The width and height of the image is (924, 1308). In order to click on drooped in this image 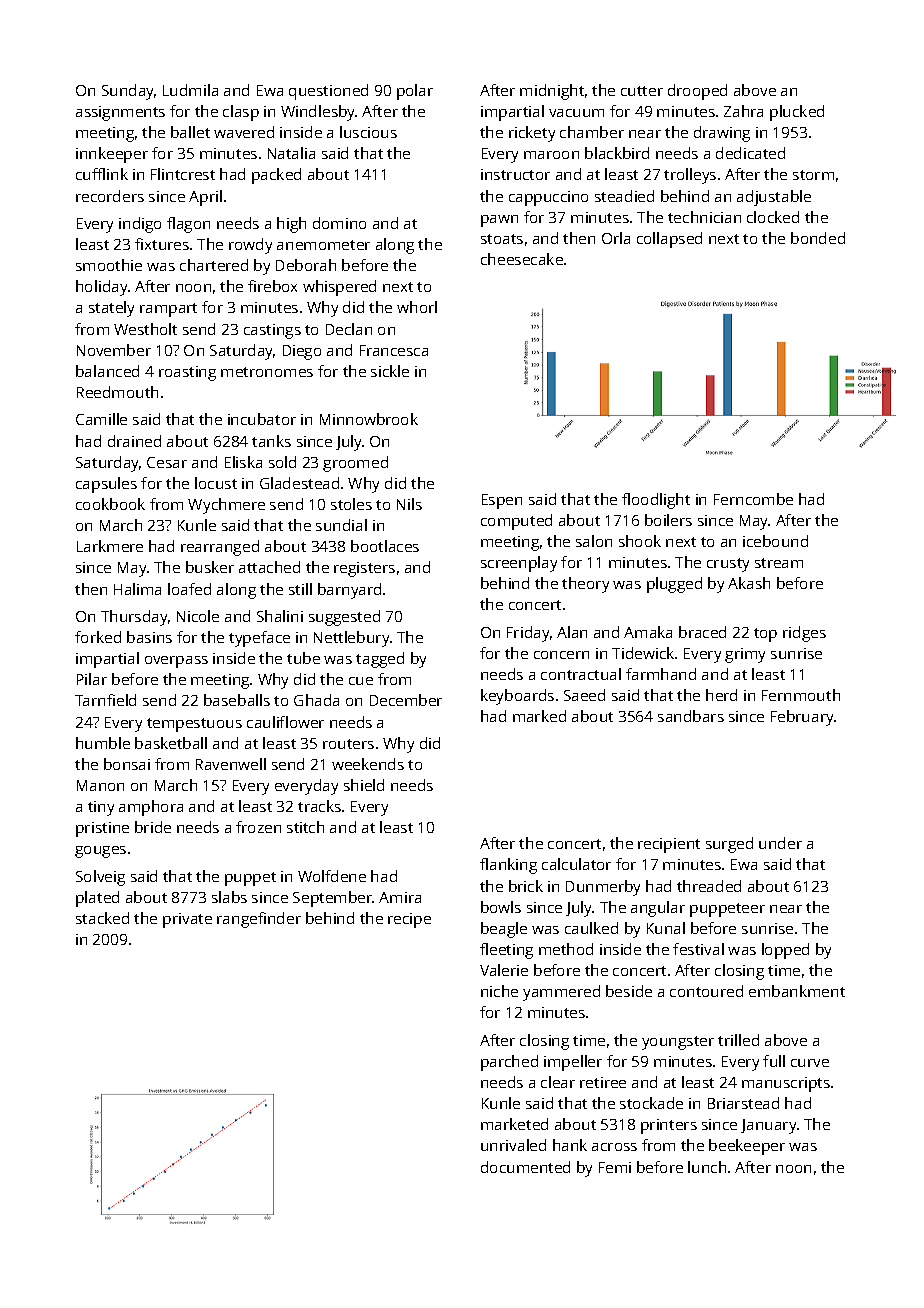, I will do `click(697, 92)`.
